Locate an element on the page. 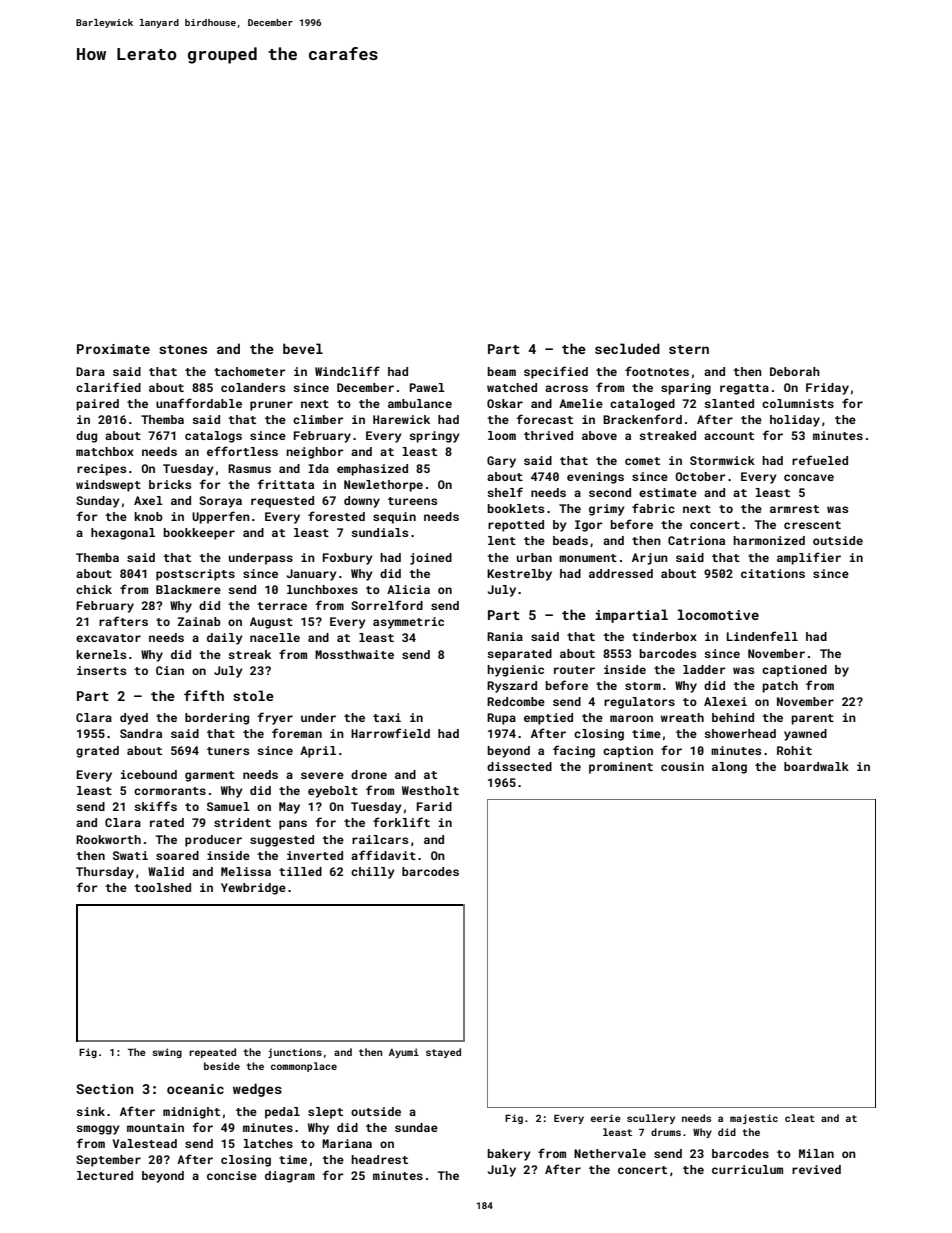  Friday is located at coordinates (827, 389).
